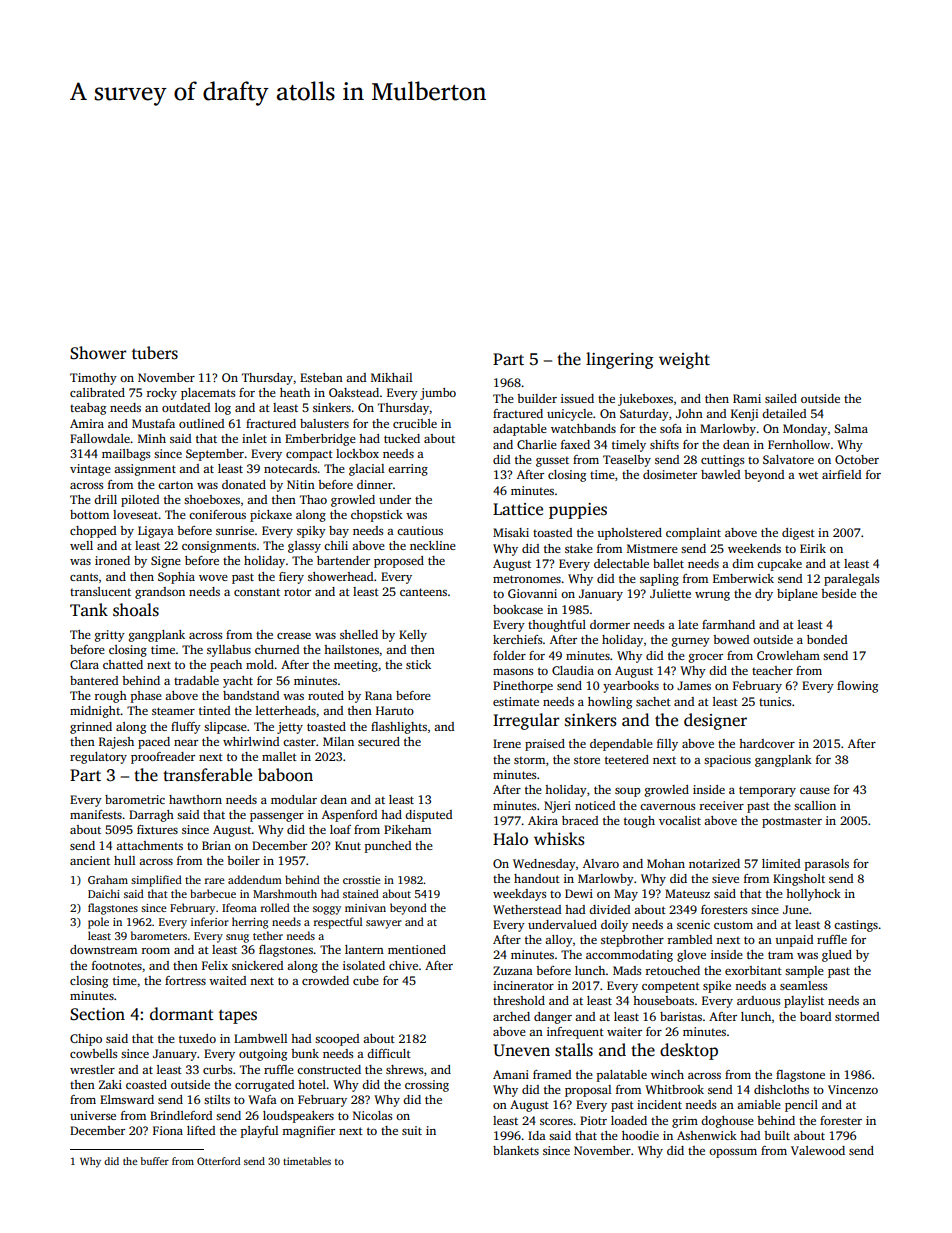 The image size is (952, 1233). Describe the element at coordinates (620, 360) in the screenshot. I see `lingering` at that location.
